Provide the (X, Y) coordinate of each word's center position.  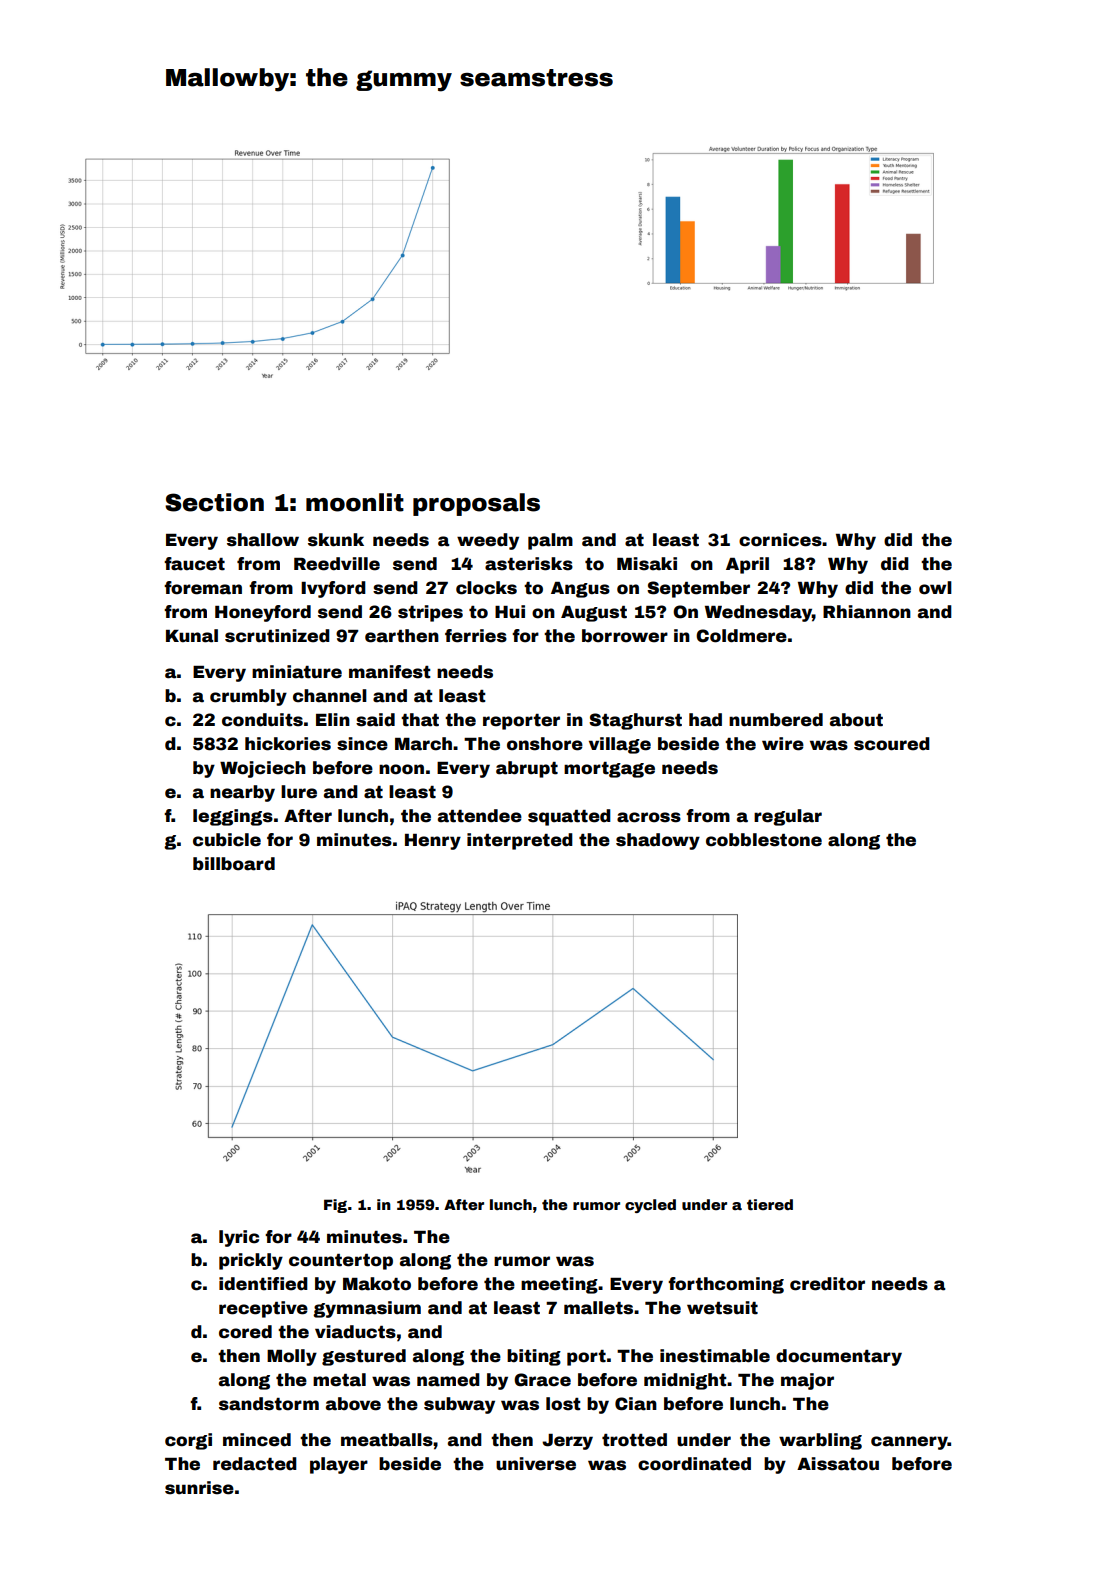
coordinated (694, 1464)
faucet (194, 564)
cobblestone (764, 840)
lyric (239, 1238)
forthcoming (726, 1285)
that (420, 720)
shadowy (658, 841)
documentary (839, 1357)
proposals (476, 504)
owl (935, 588)
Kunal (192, 636)
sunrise (199, 1488)
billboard (234, 864)
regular (788, 817)
